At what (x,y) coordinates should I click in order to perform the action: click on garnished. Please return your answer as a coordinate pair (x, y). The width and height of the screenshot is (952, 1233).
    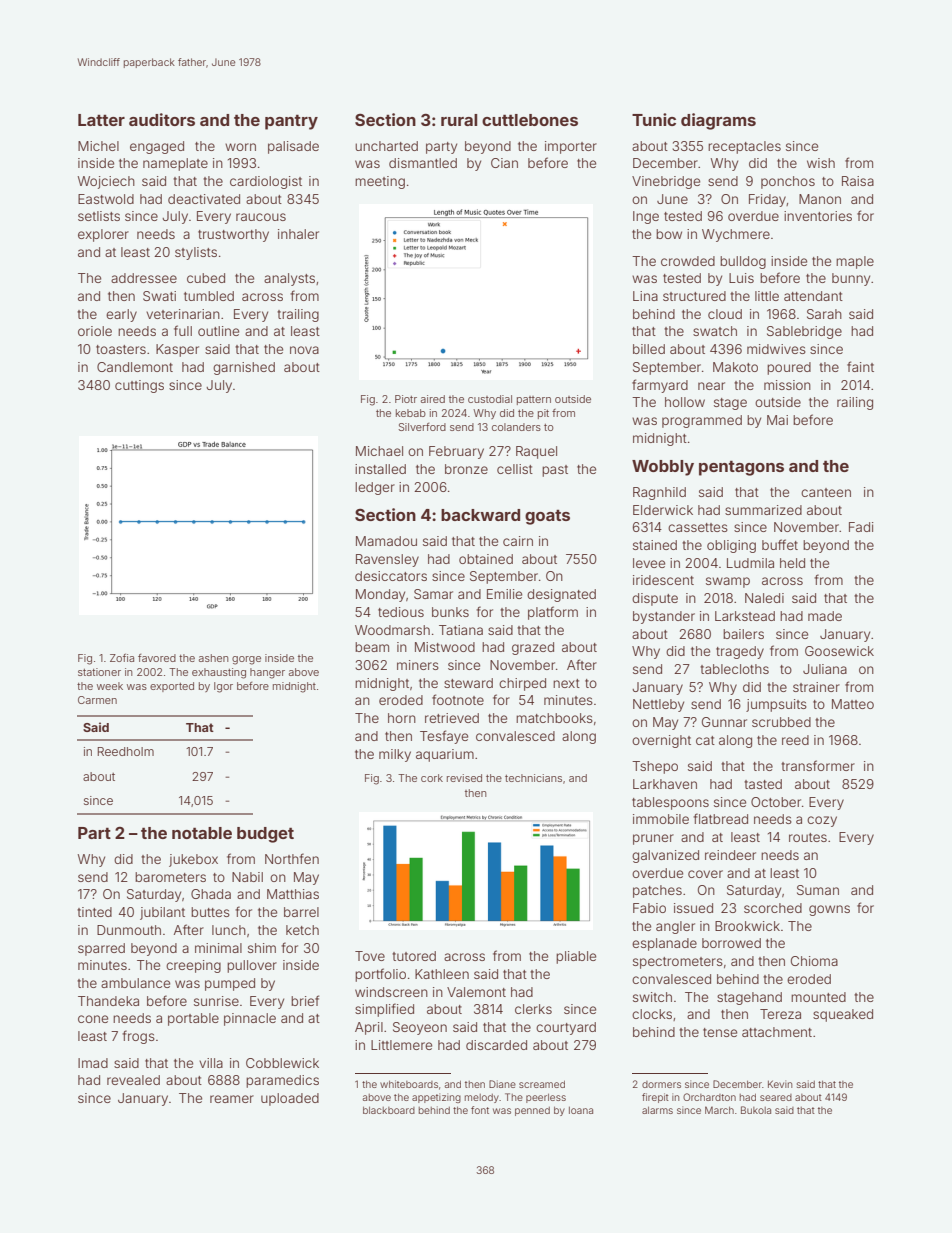
    Looking at the image, I should click on (244, 368).
